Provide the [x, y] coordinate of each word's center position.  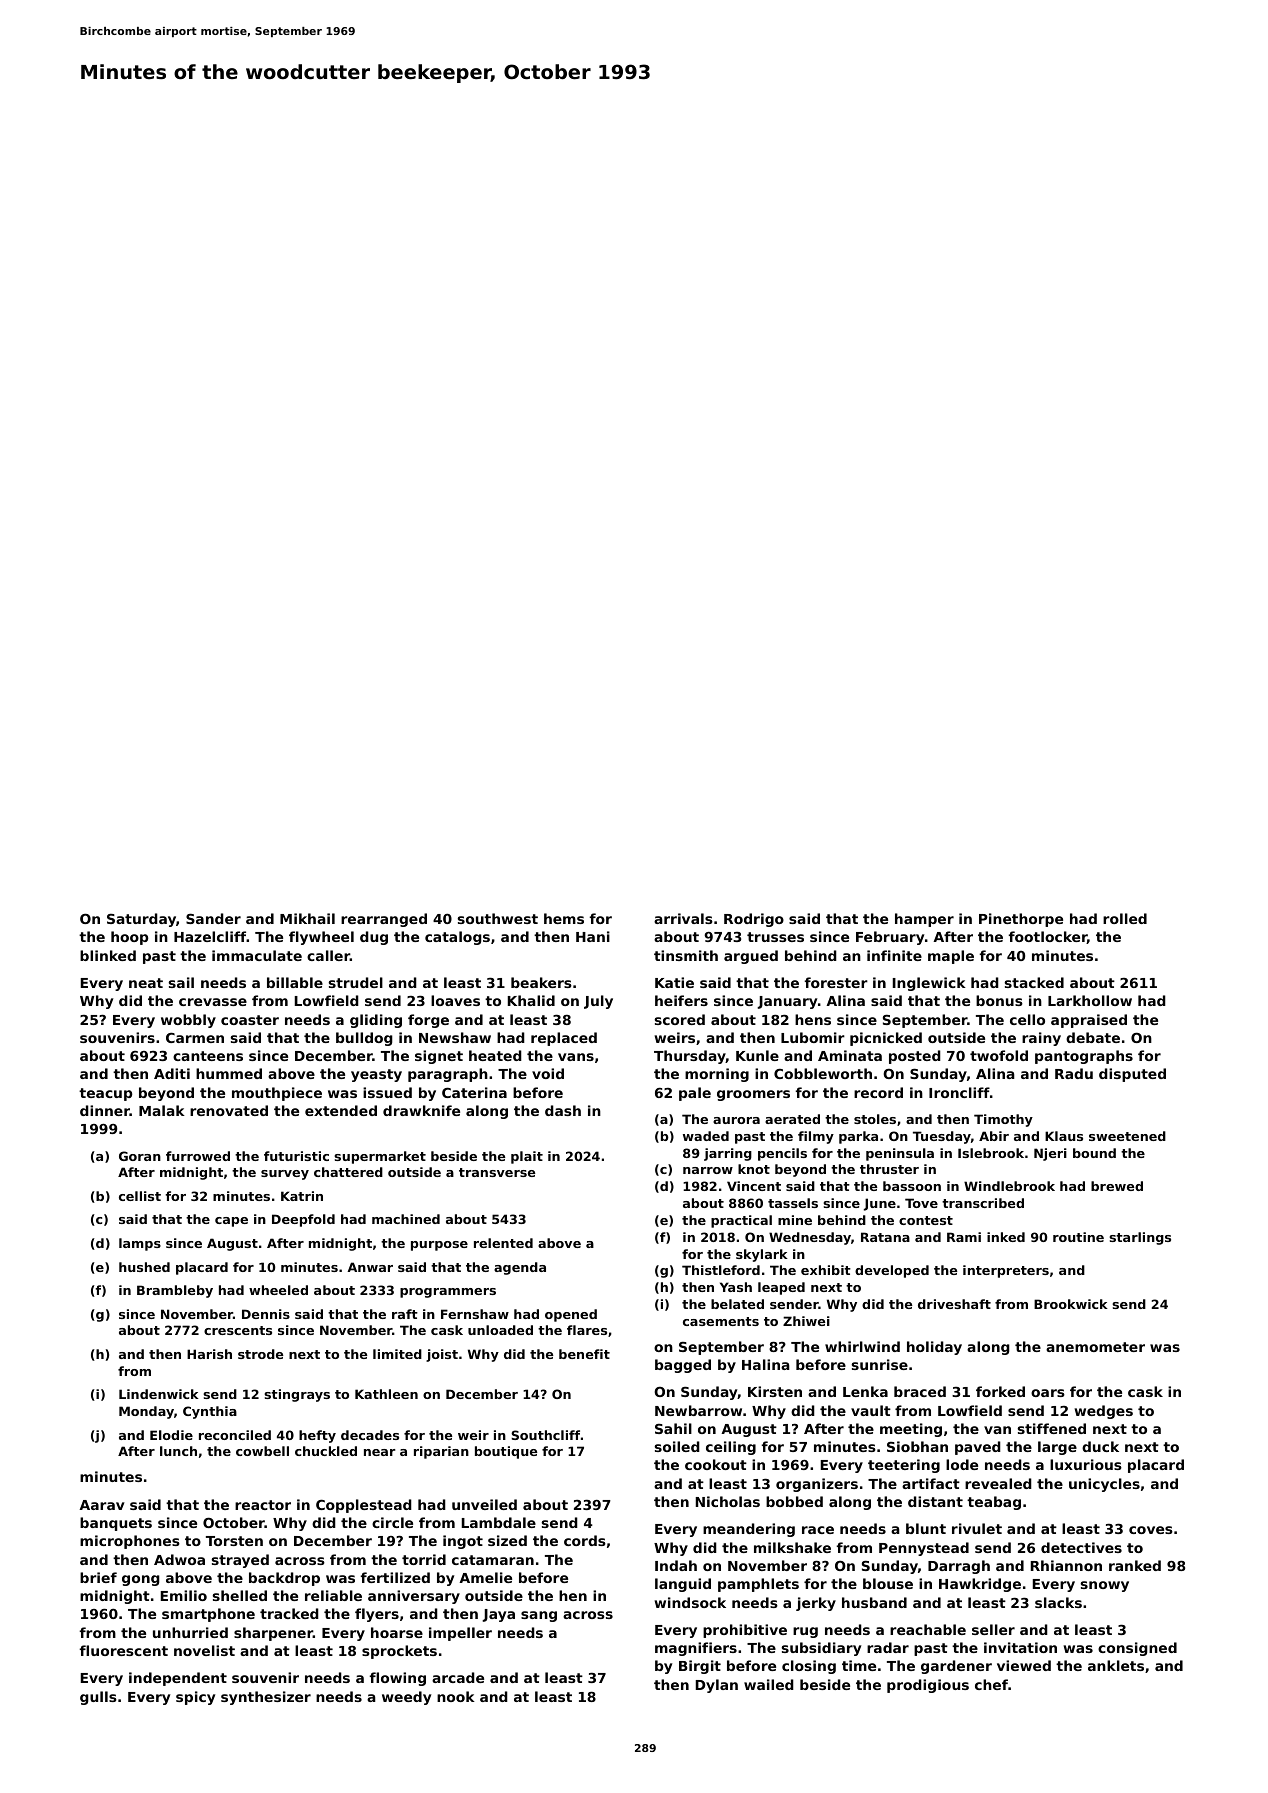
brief [98, 1577]
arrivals [683, 918]
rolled [1125, 918]
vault [871, 1410]
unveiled [484, 1504]
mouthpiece [277, 1094]
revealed [998, 1483]
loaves [455, 1000]
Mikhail [307, 918]
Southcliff [545, 1435]
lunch [178, 1451]
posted [915, 1057]
